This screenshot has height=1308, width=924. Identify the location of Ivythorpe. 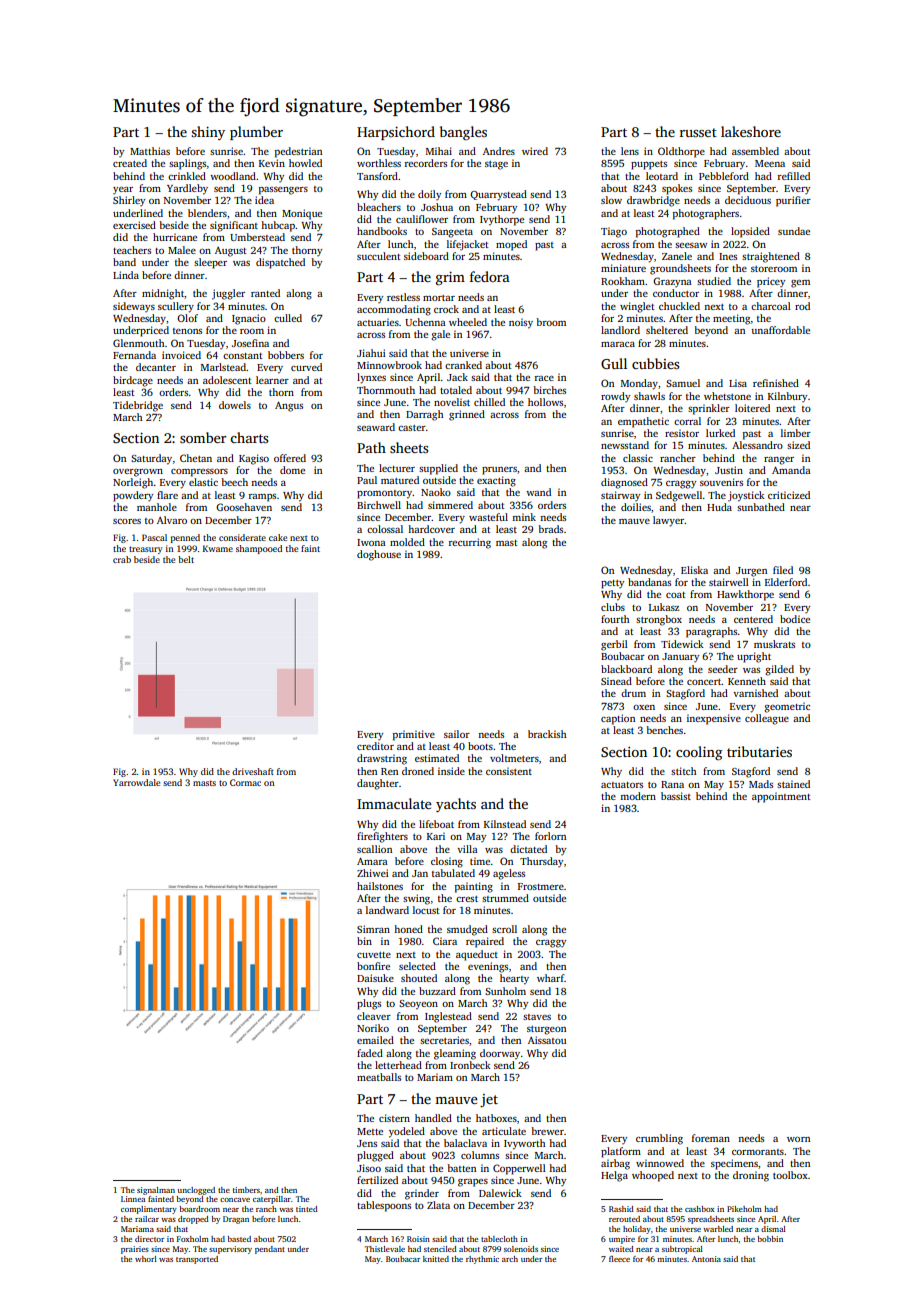
(502, 220).
